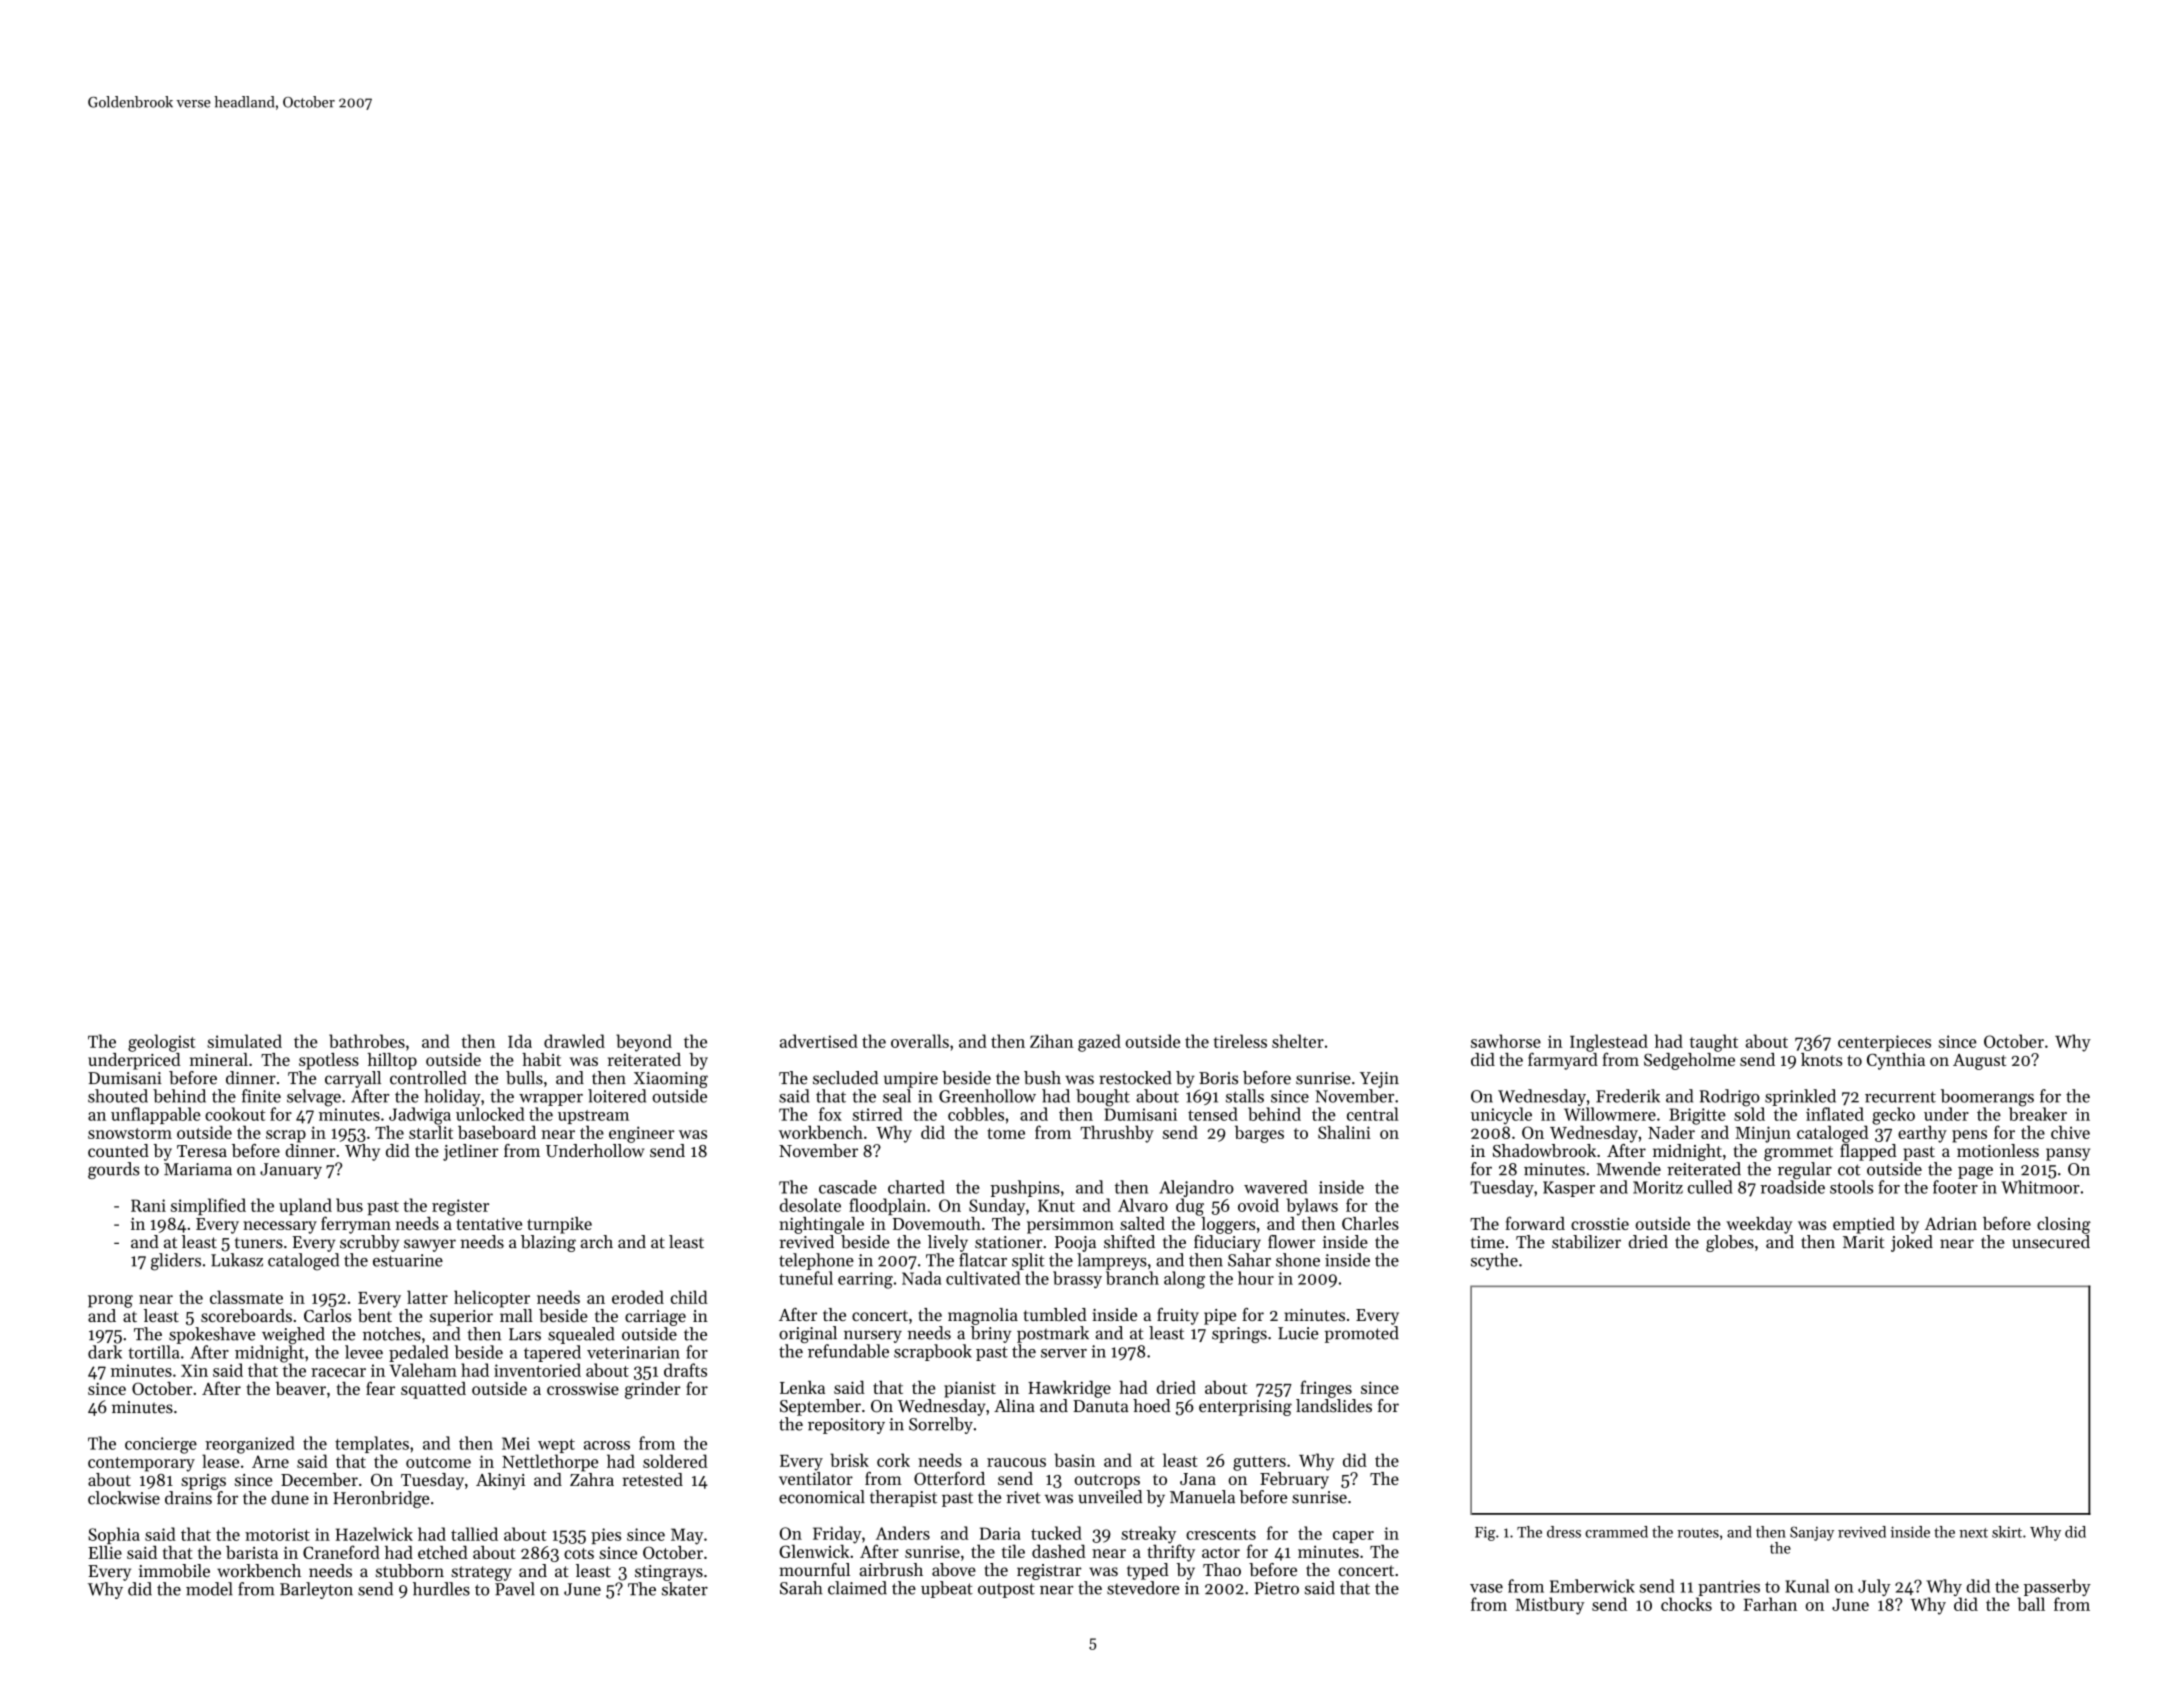 The width and height of the screenshot is (2178, 1683). I want to click on landslides, so click(1334, 1406).
